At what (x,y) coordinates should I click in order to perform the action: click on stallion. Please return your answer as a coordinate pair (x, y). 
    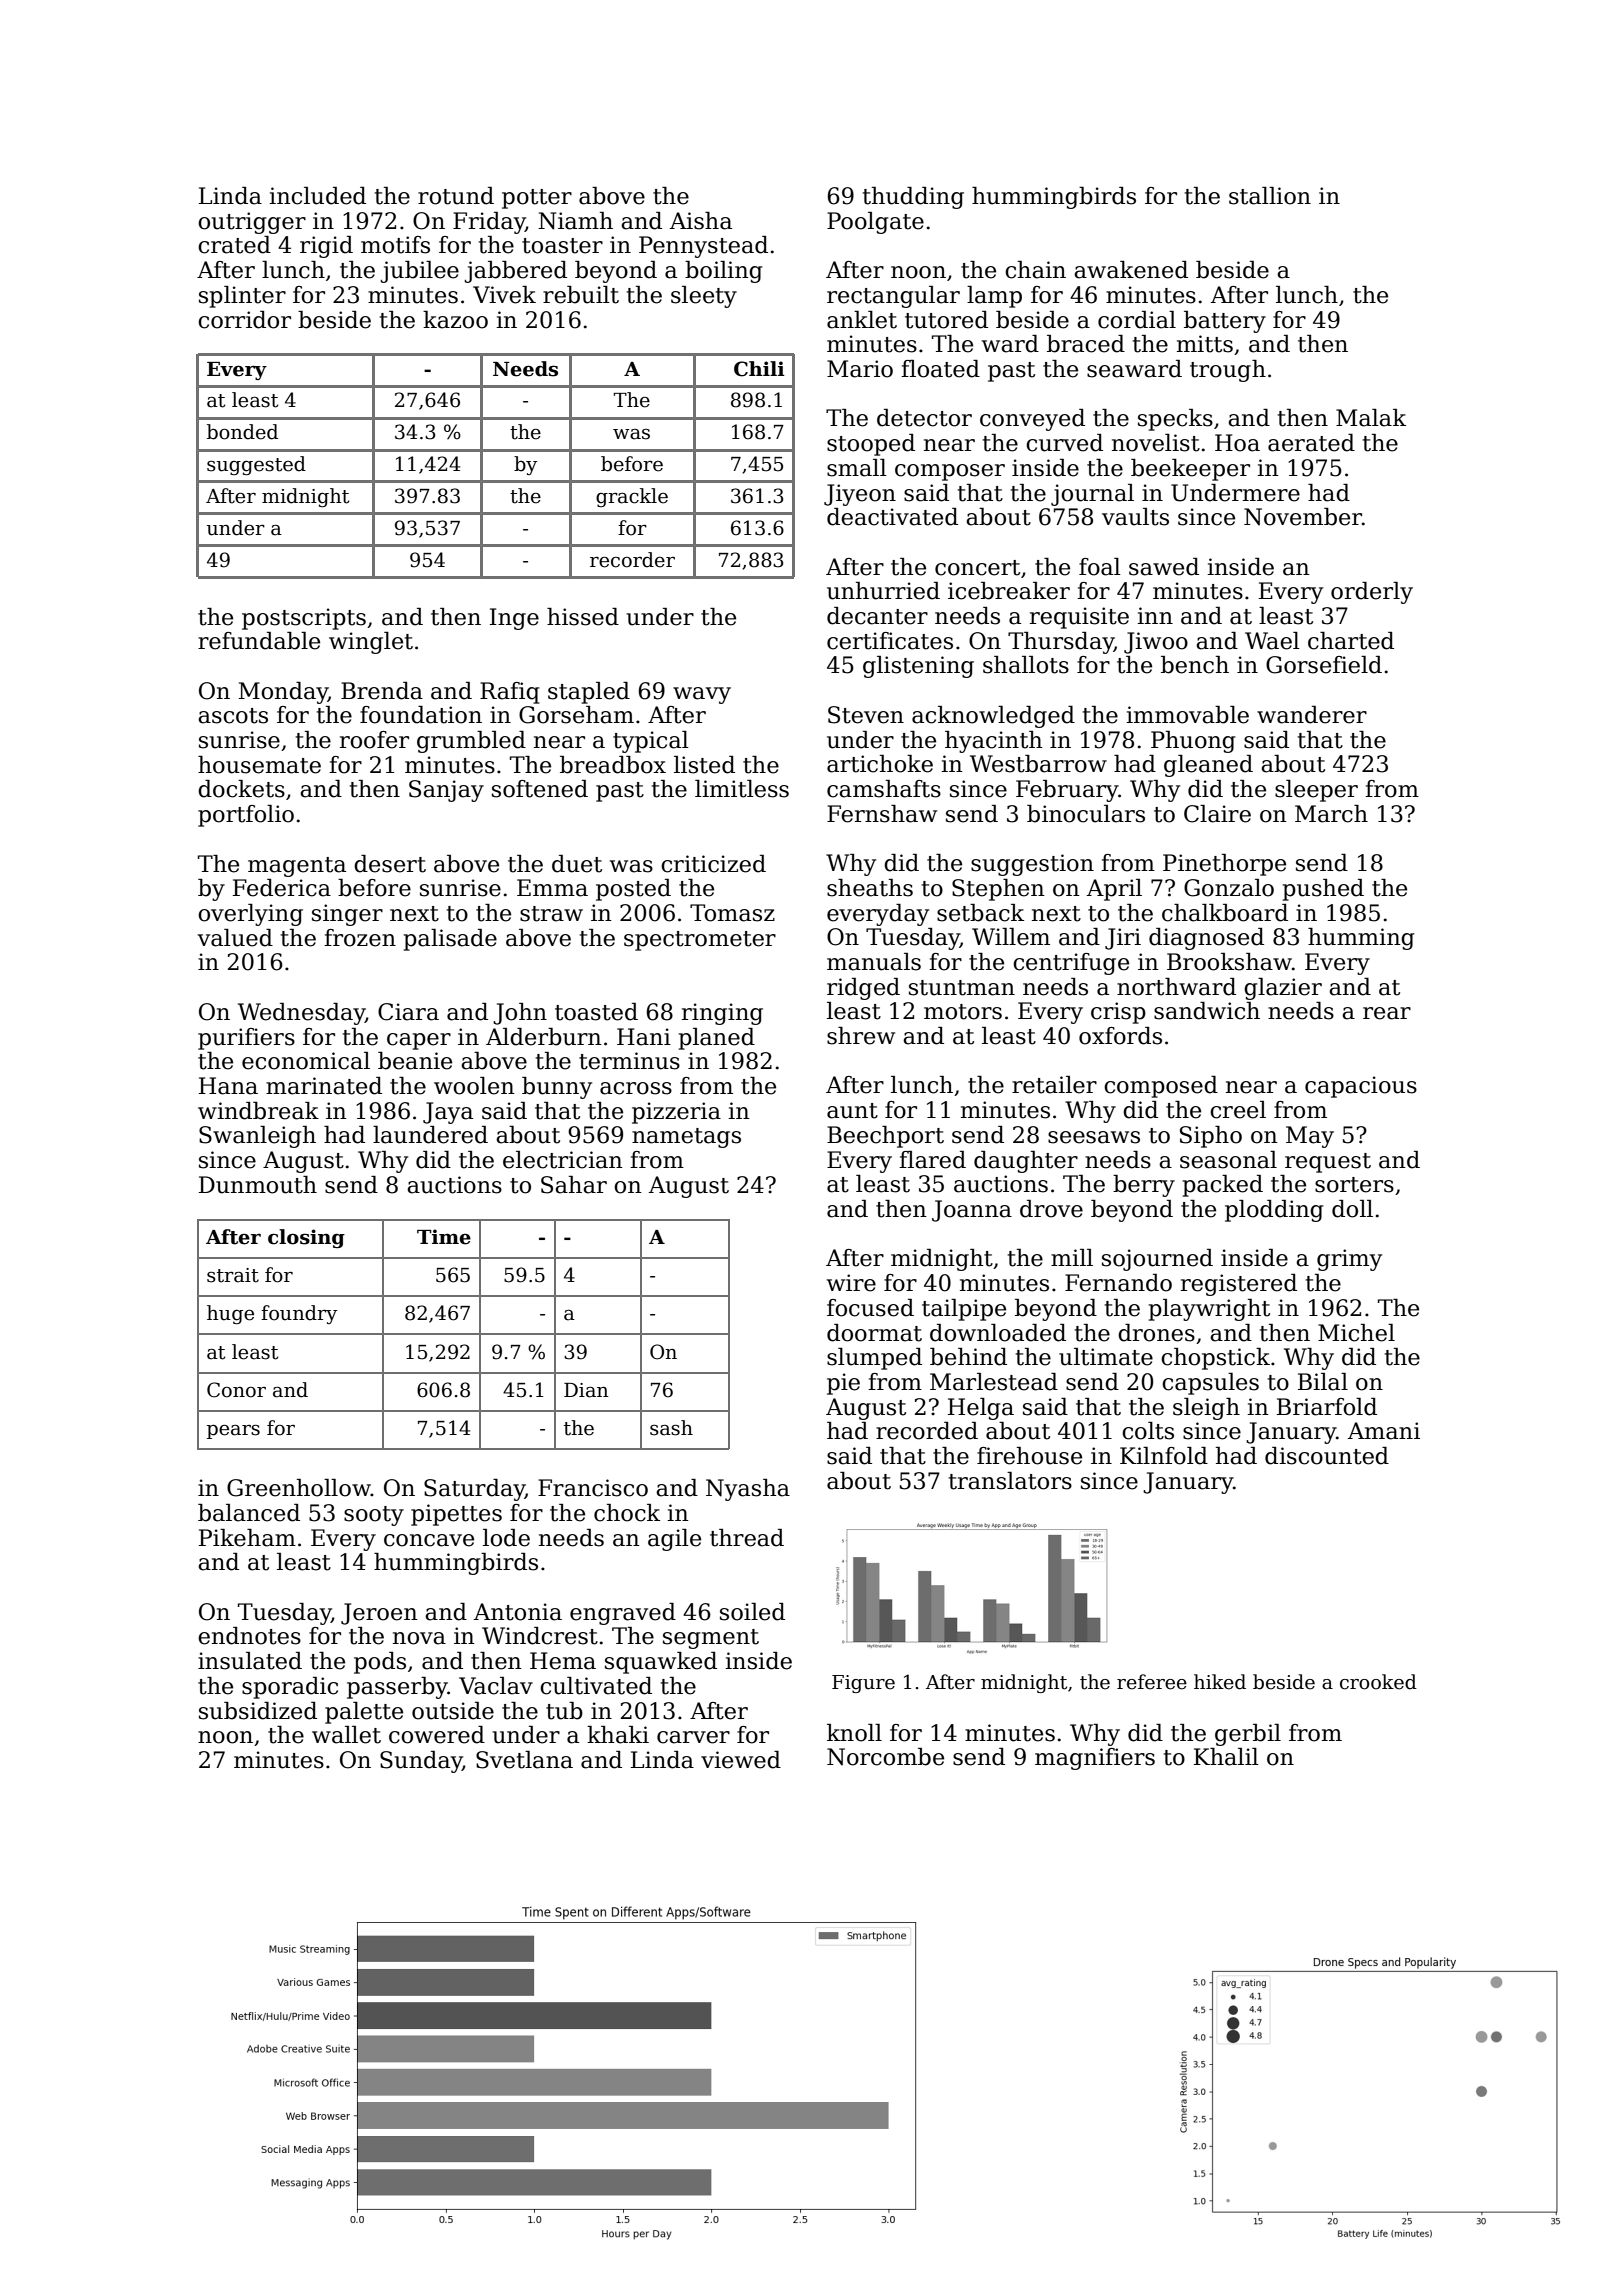
    Looking at the image, I should click on (1270, 196).
